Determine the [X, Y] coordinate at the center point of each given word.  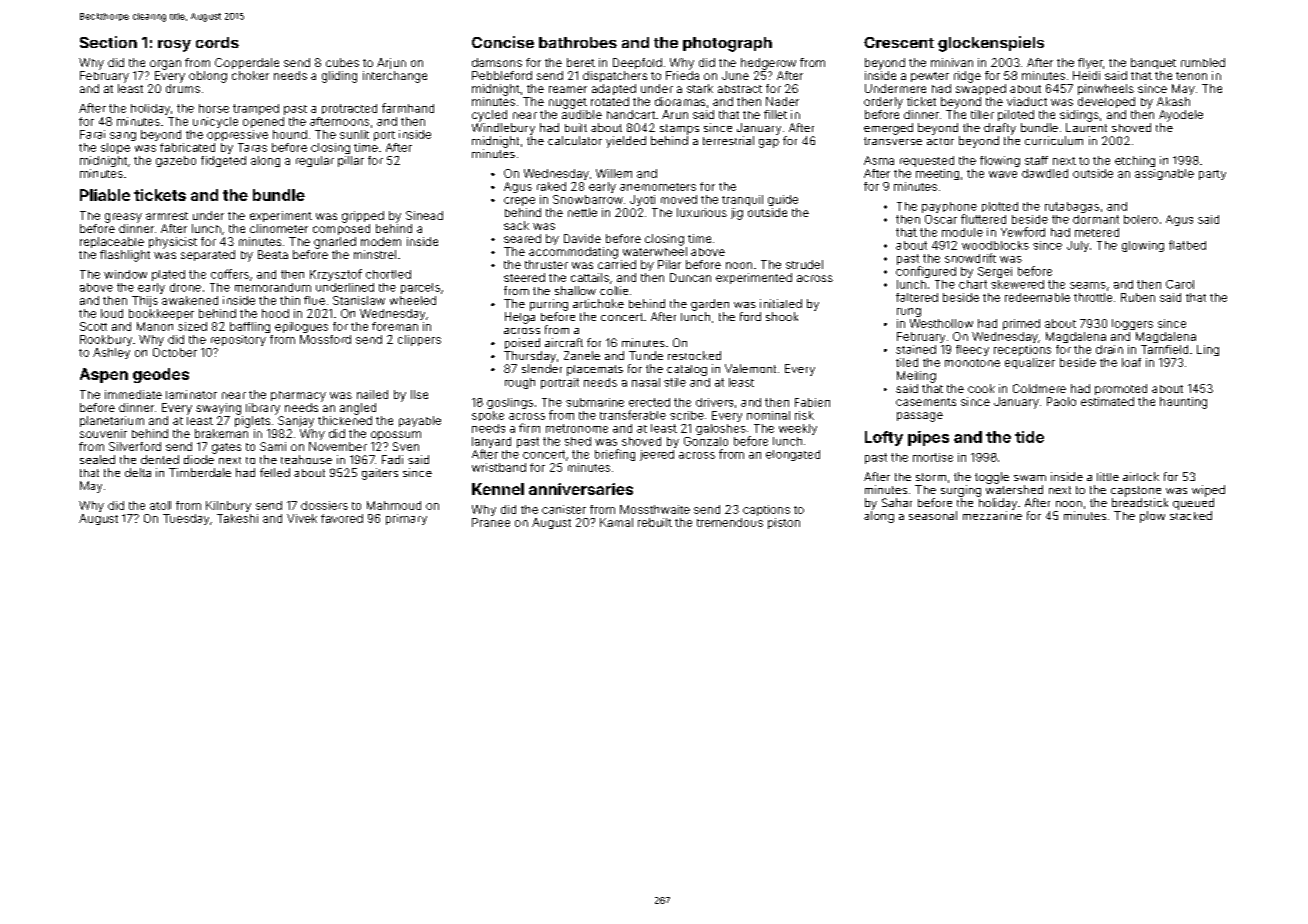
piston [784, 523]
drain [1109, 349]
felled [275, 472]
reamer [568, 89]
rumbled [1203, 62]
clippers [419, 340]
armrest [167, 216]
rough [520, 383]
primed [1021, 324]
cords [217, 42]
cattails [590, 277]
